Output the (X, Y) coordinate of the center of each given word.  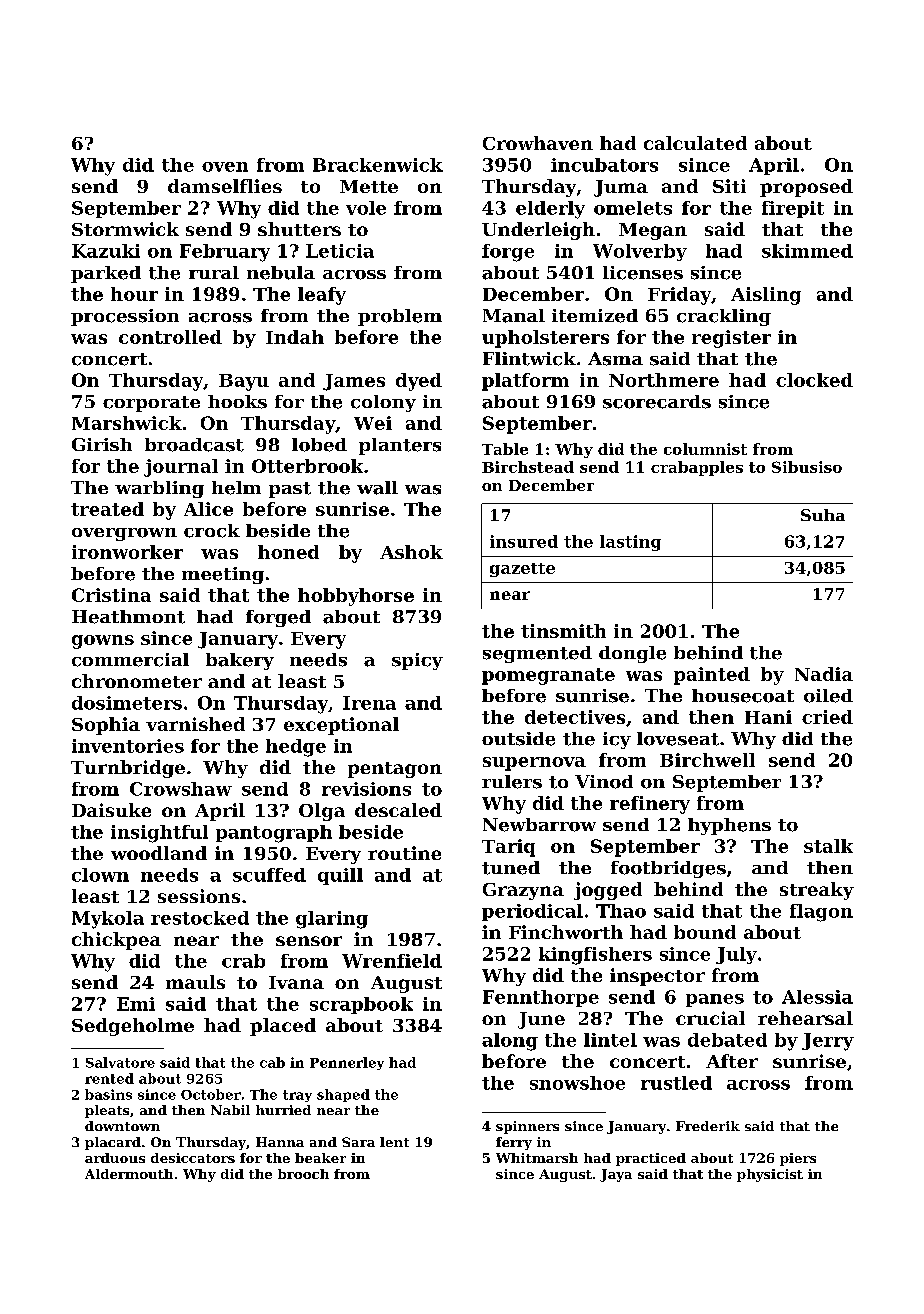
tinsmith (563, 631)
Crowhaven (538, 143)
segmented (537, 654)
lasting (630, 543)
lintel (610, 1040)
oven (225, 167)
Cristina (111, 595)
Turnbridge (128, 769)
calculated (695, 143)
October (211, 1094)
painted (712, 676)
